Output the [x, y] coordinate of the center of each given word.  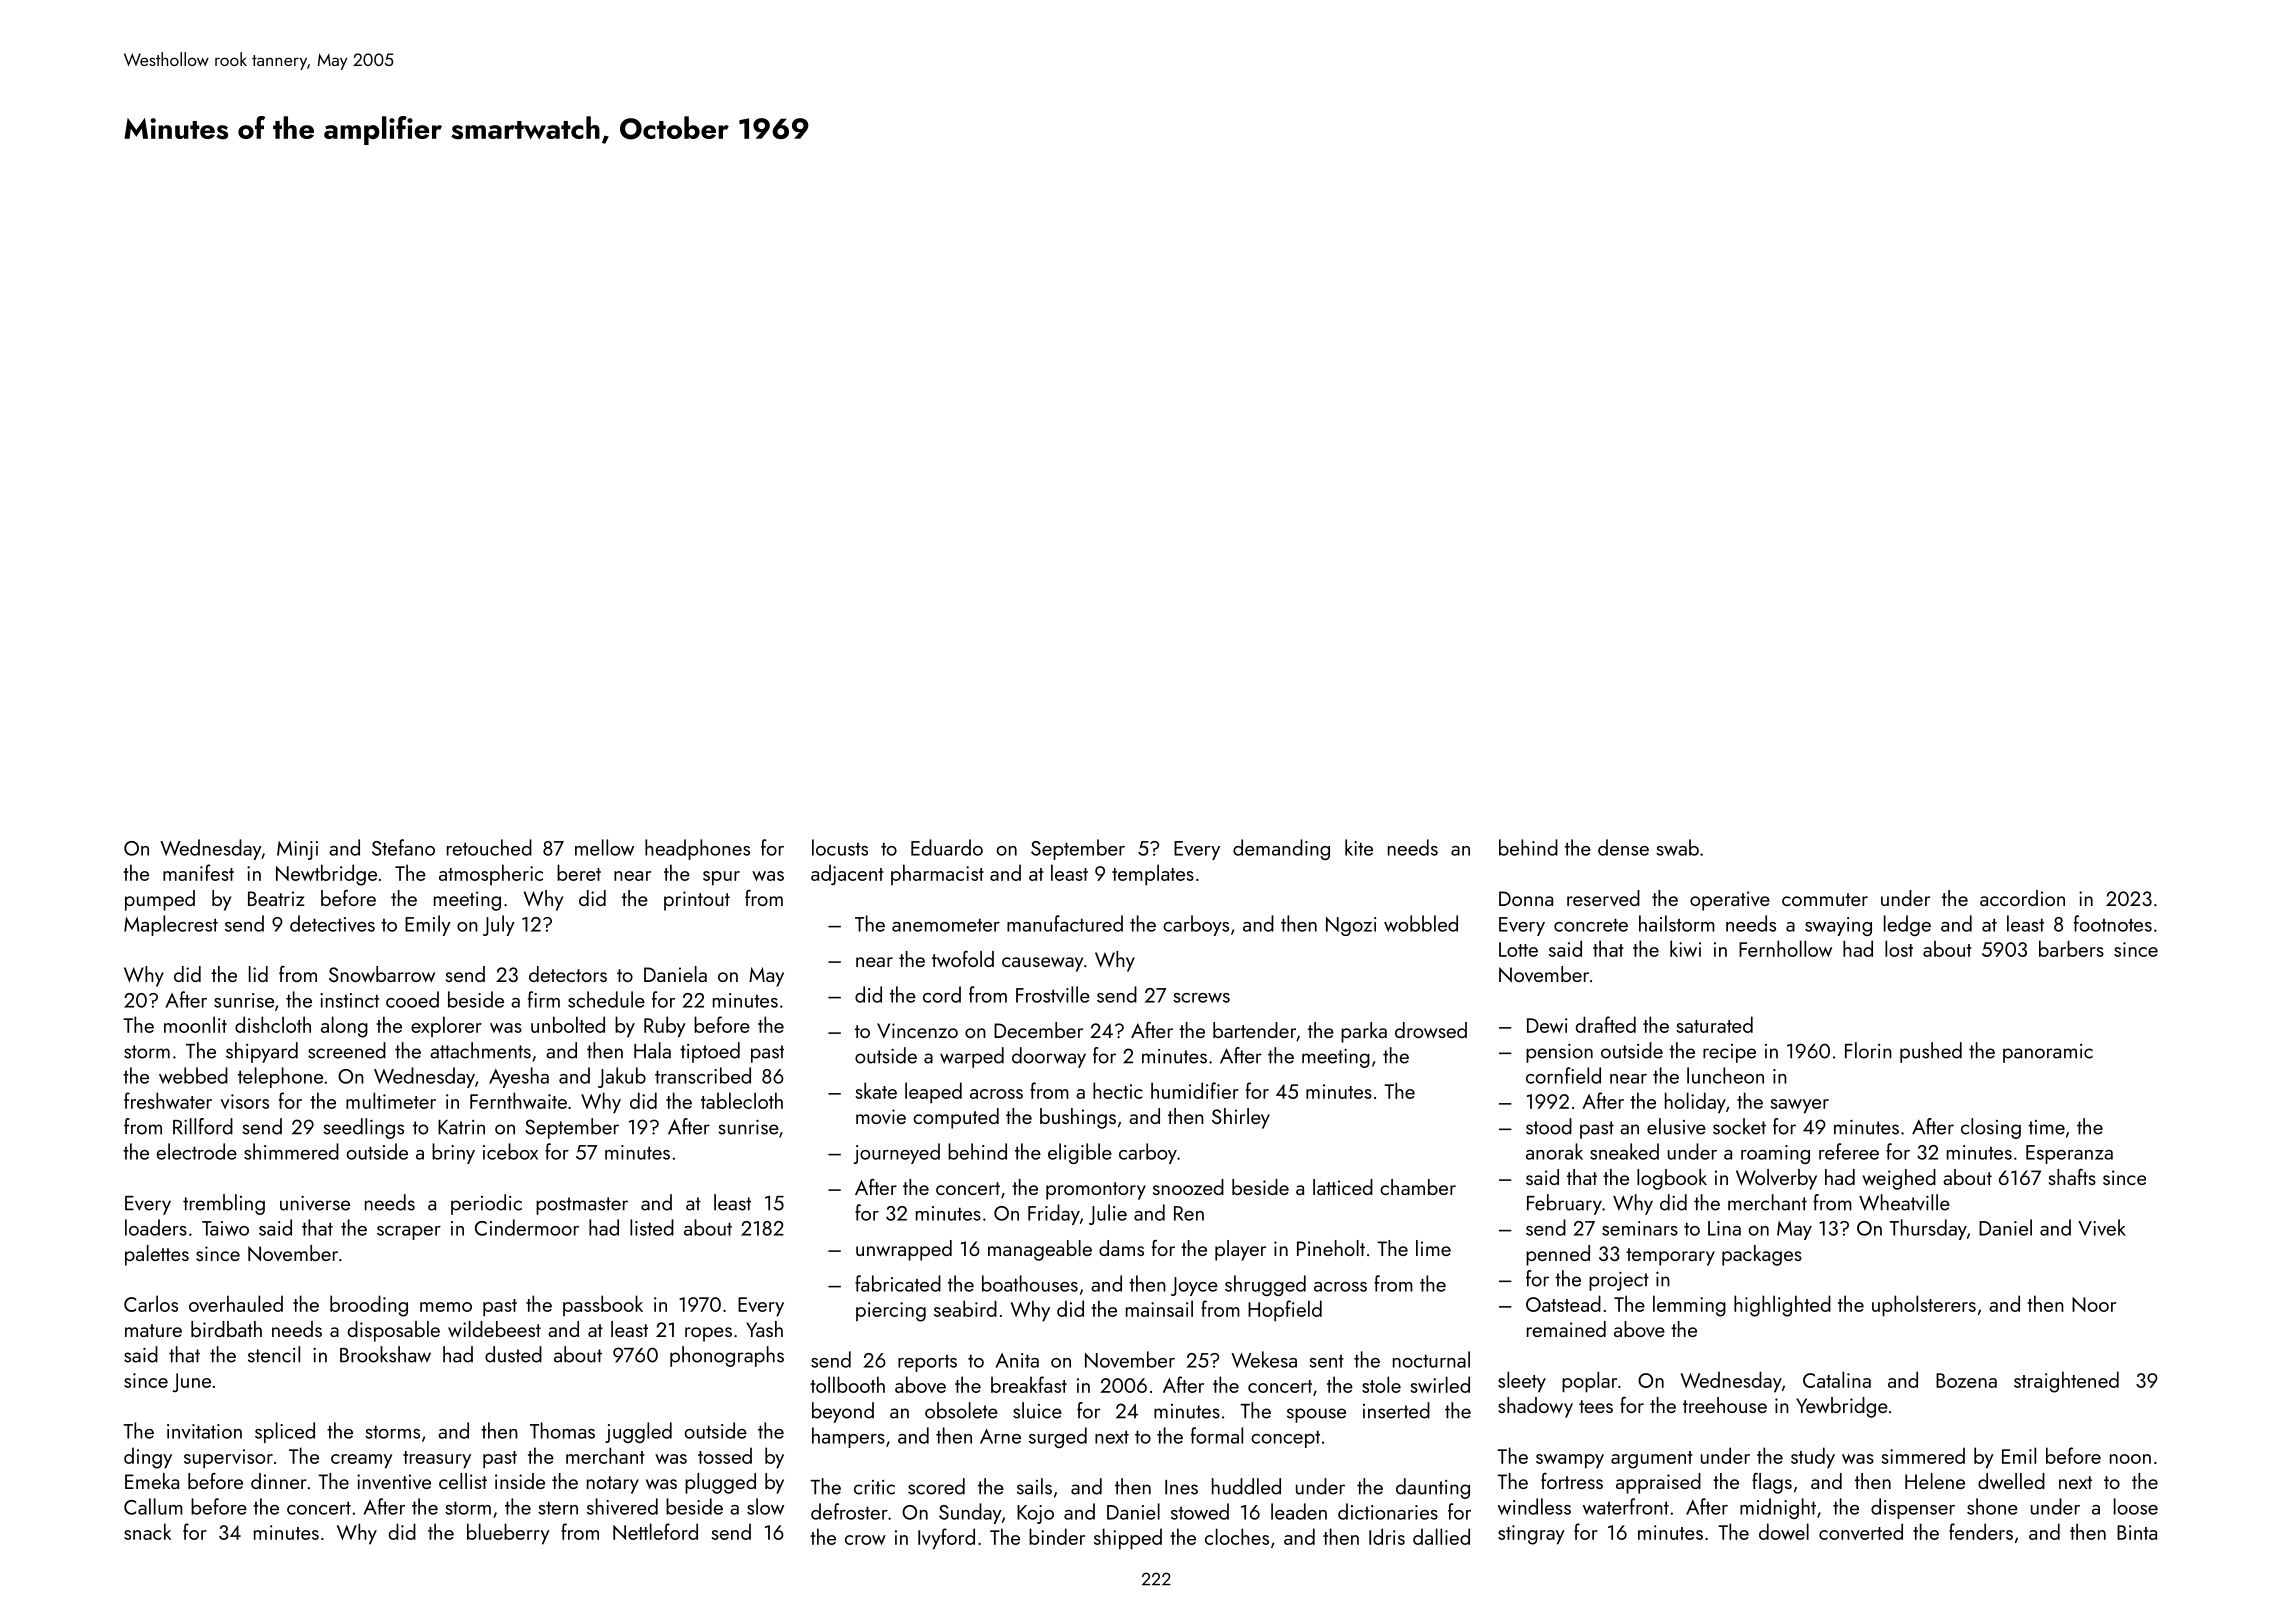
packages [1762, 1255]
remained [1566, 1329]
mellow [604, 847]
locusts [840, 847]
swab [1677, 847]
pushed [1931, 1052]
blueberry [508, 1534]
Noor [2094, 1304]
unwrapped [904, 1250]
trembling [224, 1204]
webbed [193, 1075]
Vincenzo [917, 1030]
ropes [708, 1334]
